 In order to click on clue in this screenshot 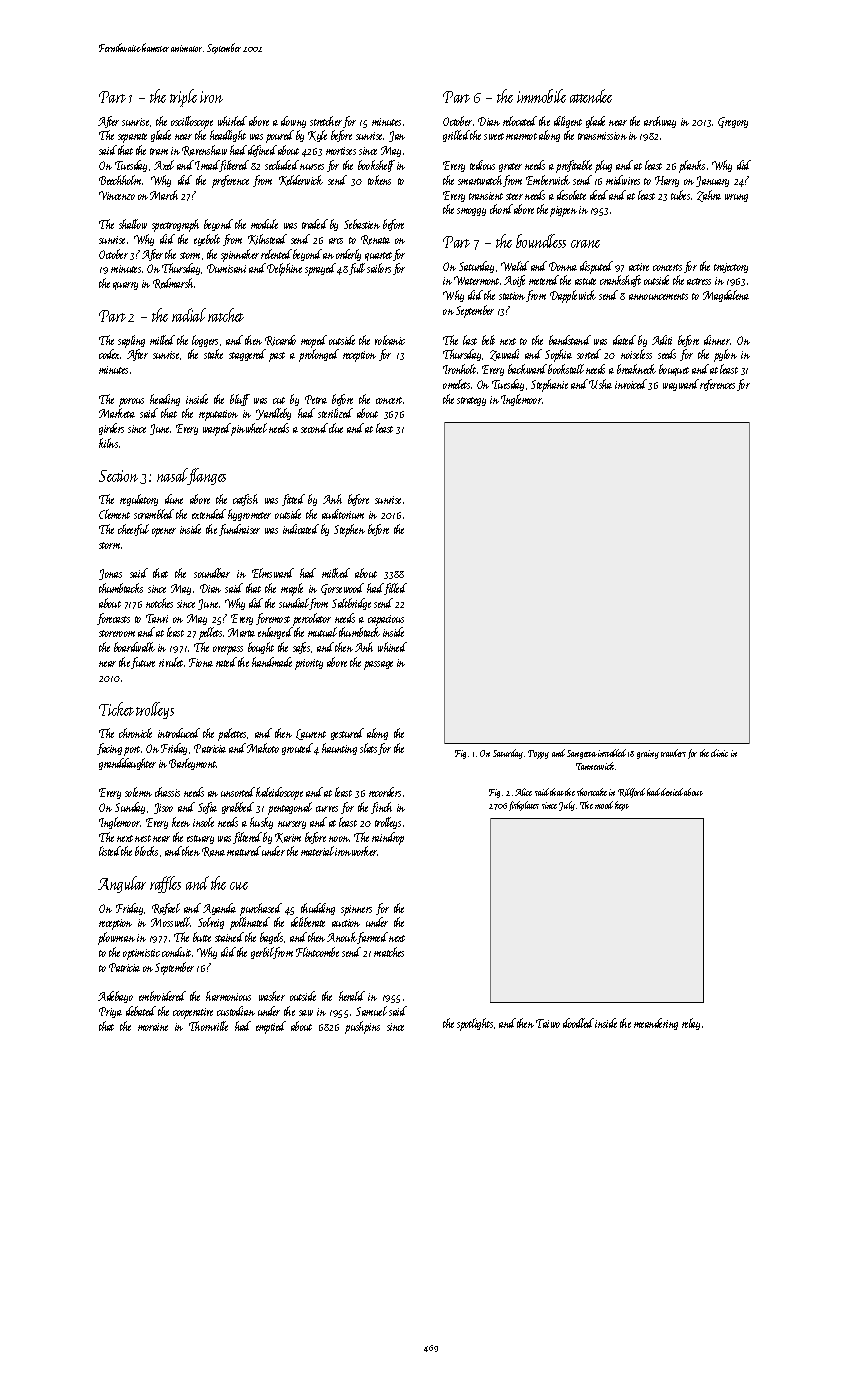, I will do `click(336, 428)`.
